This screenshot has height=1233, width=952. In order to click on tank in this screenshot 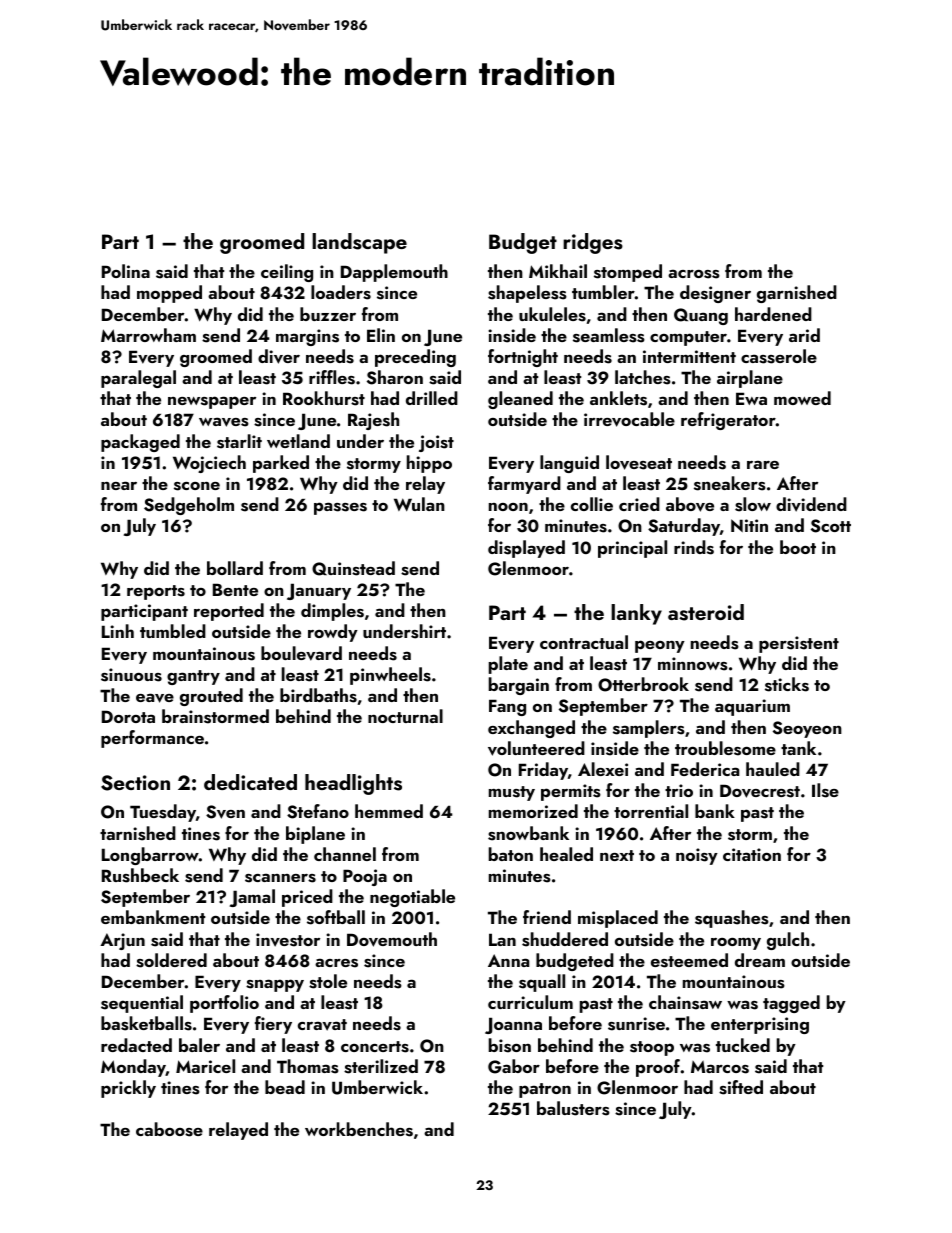, I will do `click(798, 748)`.
